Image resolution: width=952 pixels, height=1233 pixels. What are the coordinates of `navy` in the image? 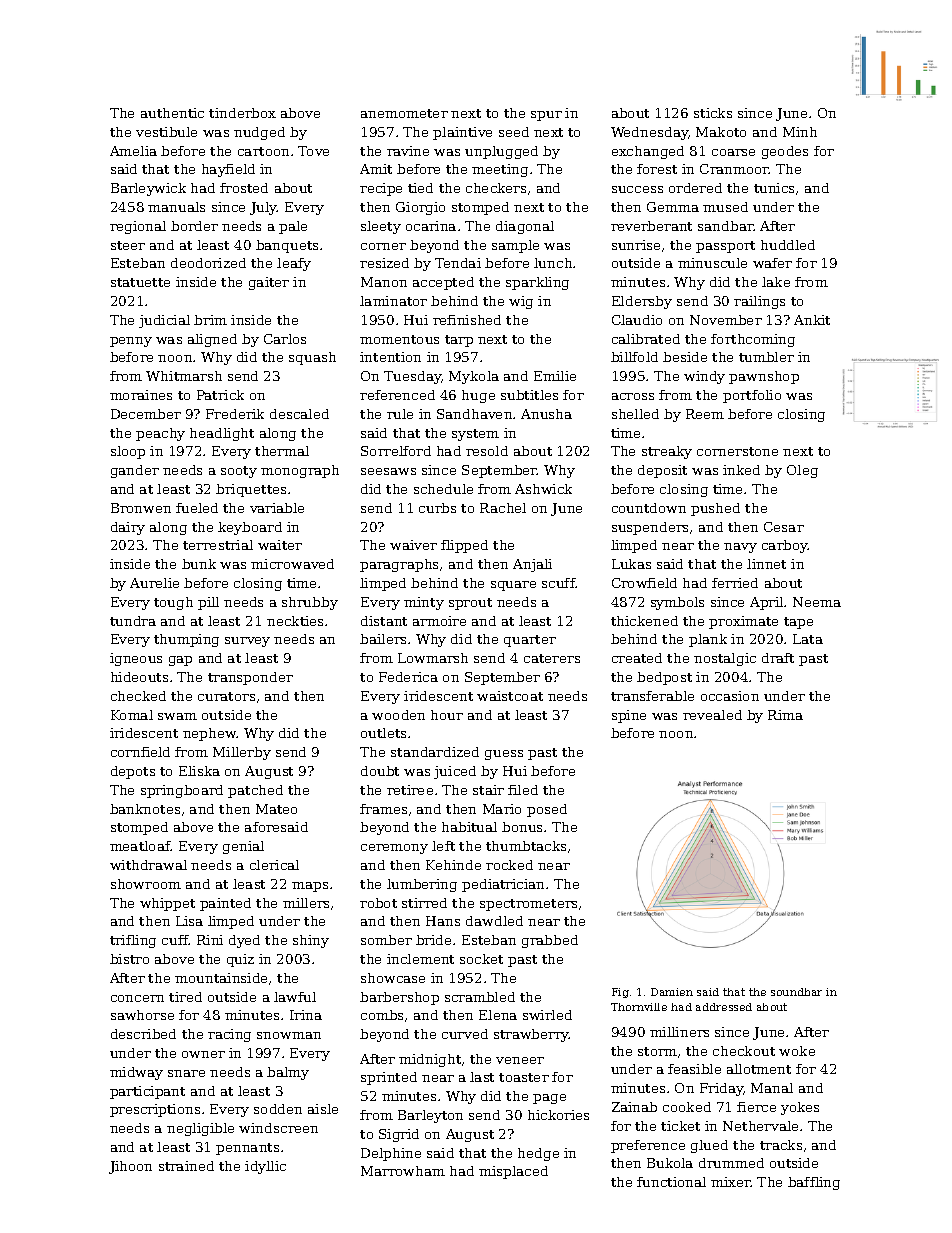 It's located at (740, 548).
